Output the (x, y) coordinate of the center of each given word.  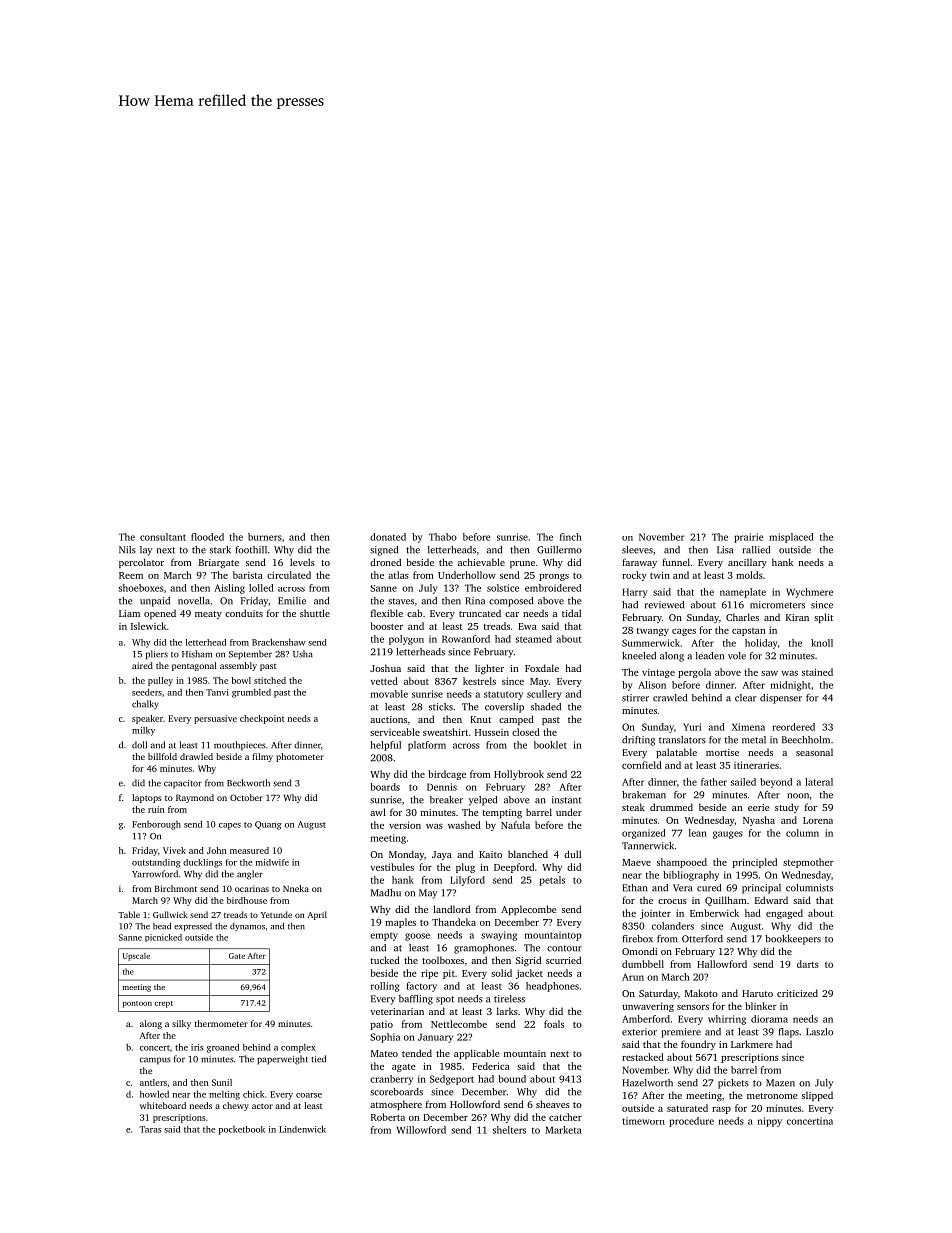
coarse (309, 1095)
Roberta (388, 1117)
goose (417, 937)
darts (808, 964)
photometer (300, 757)
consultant (163, 537)
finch (570, 537)
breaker (446, 800)
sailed (743, 782)
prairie (749, 538)
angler (250, 875)
